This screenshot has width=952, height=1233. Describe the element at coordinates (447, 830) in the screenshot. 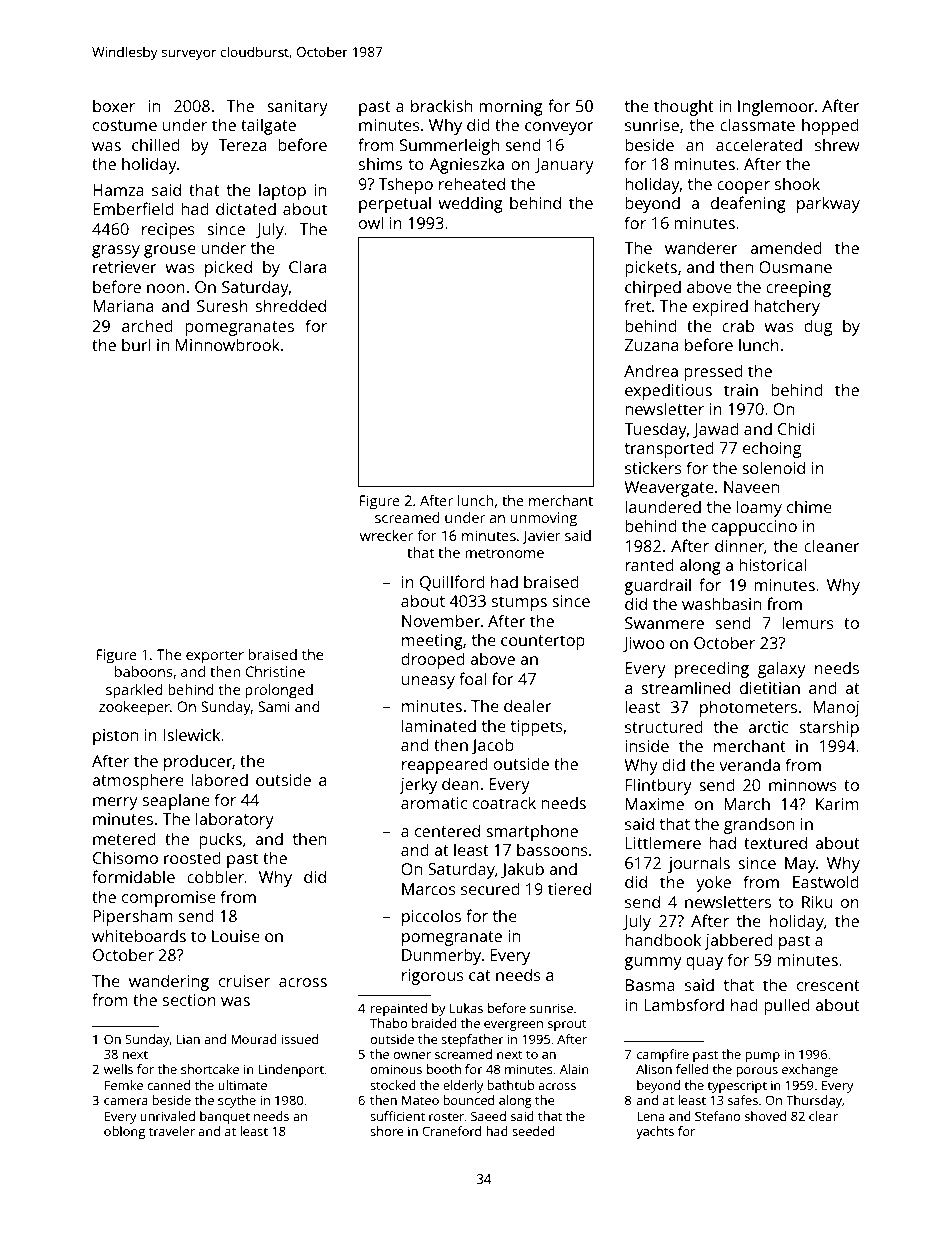

I see `centered` at that location.
